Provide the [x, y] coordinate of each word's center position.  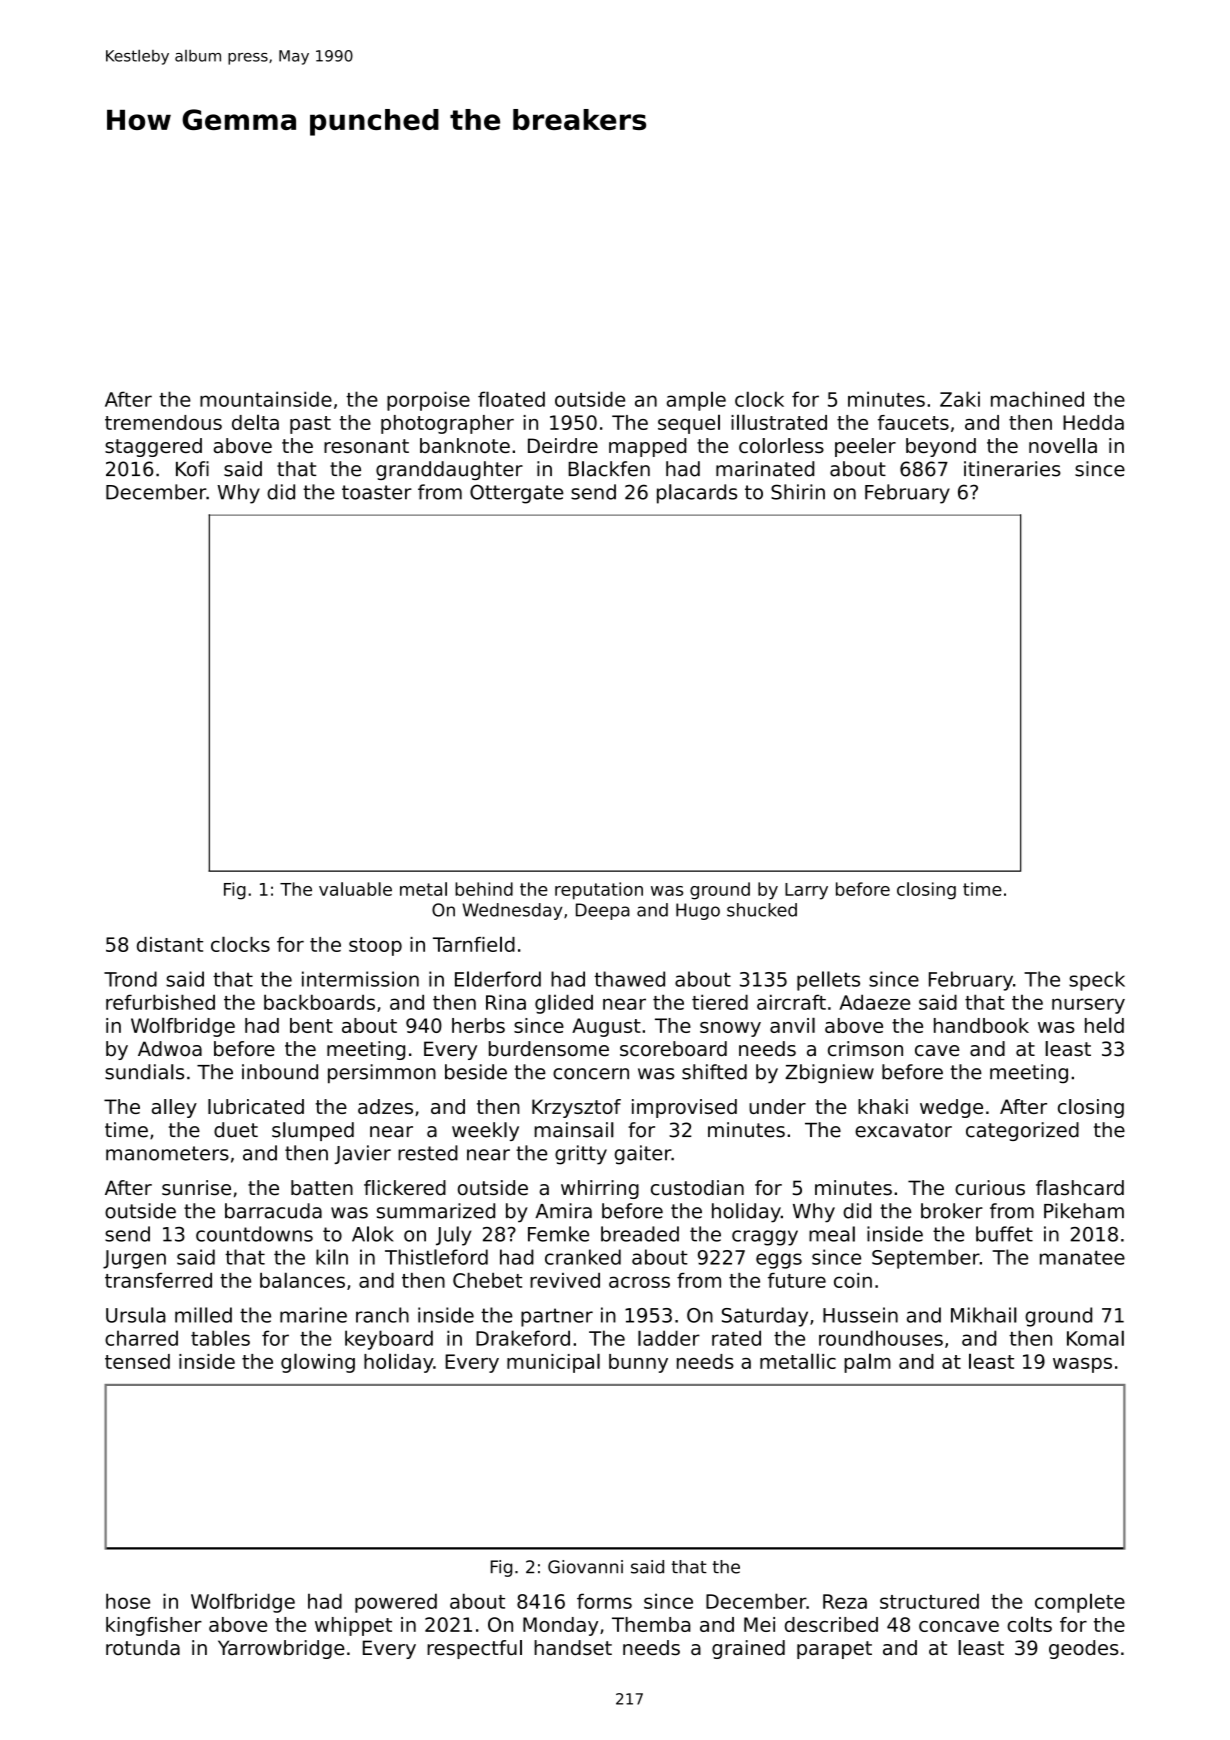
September [926, 1259]
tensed [137, 1361]
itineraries [1012, 469]
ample [696, 401]
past [310, 425]
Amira [563, 1211]
